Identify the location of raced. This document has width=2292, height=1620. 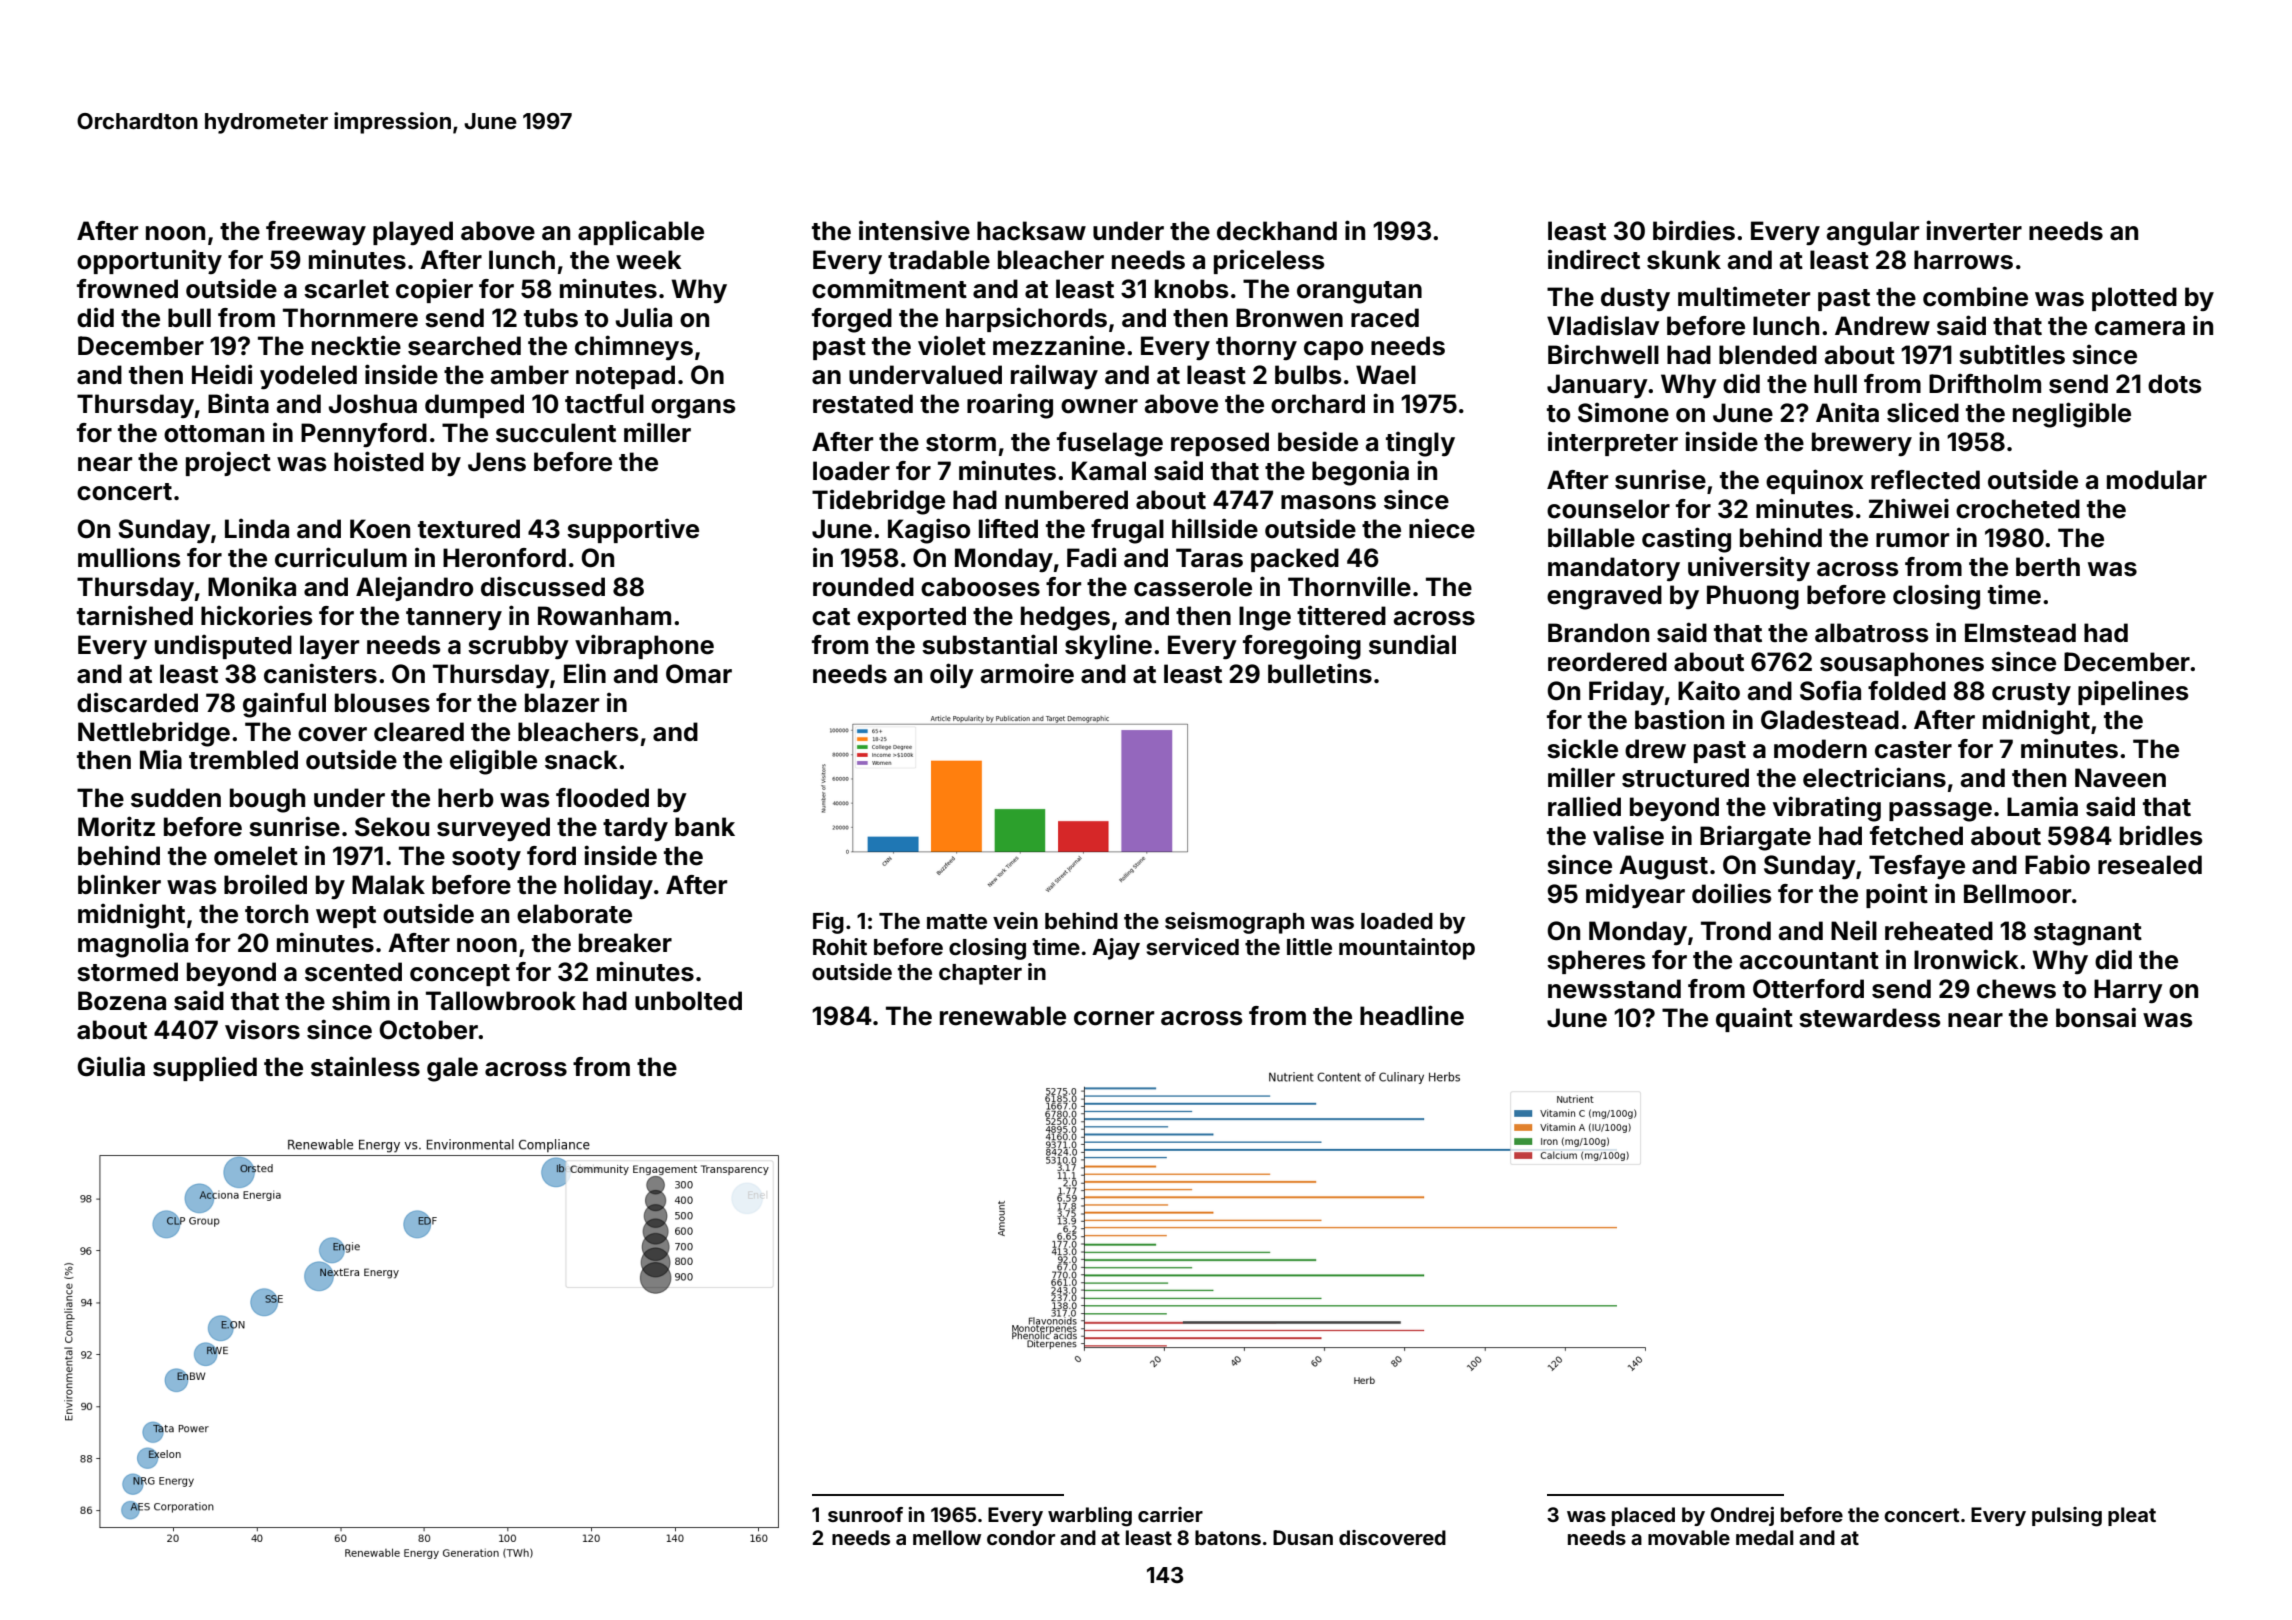
(1385, 318).
